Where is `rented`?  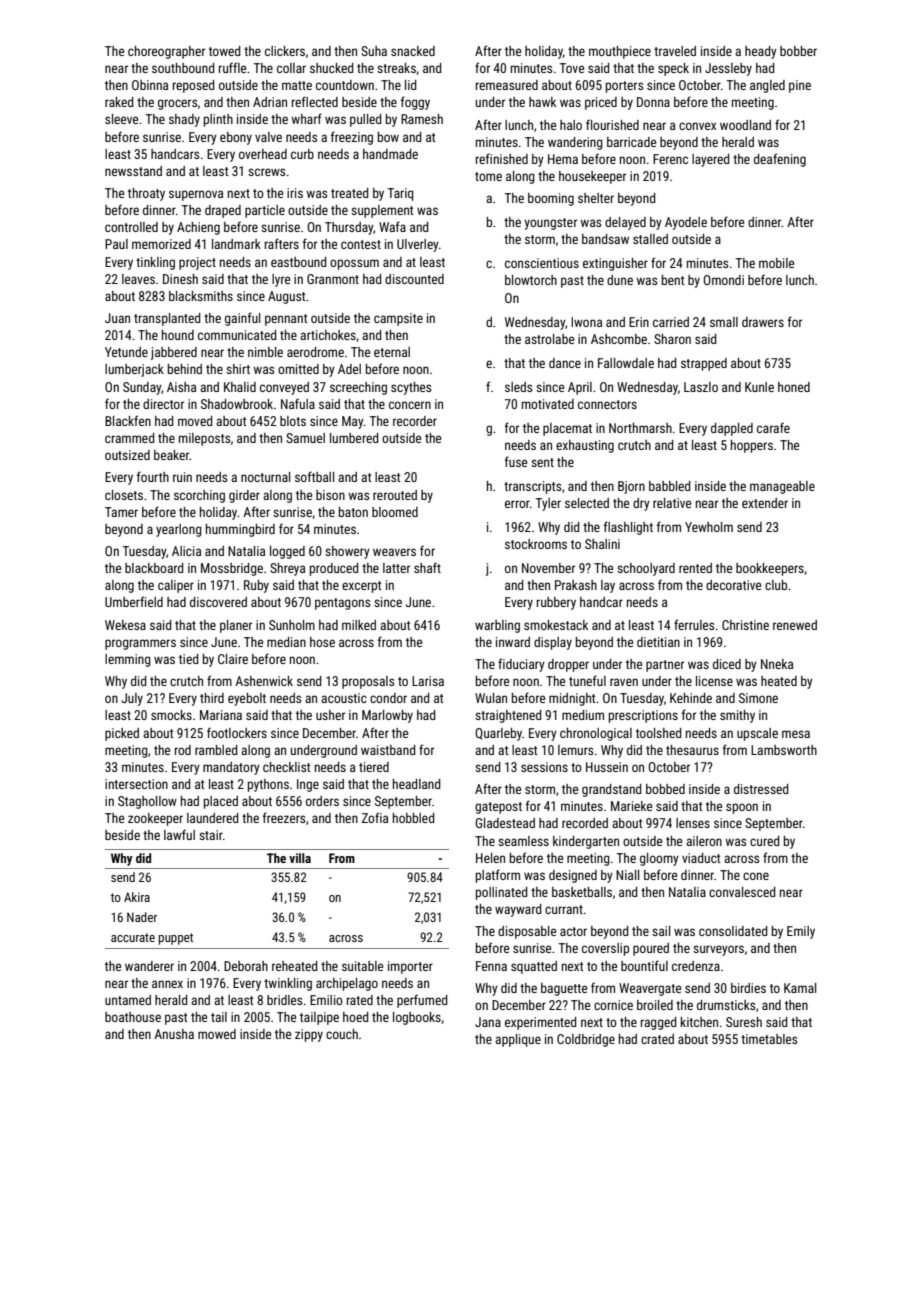 rented is located at coordinates (695, 568).
